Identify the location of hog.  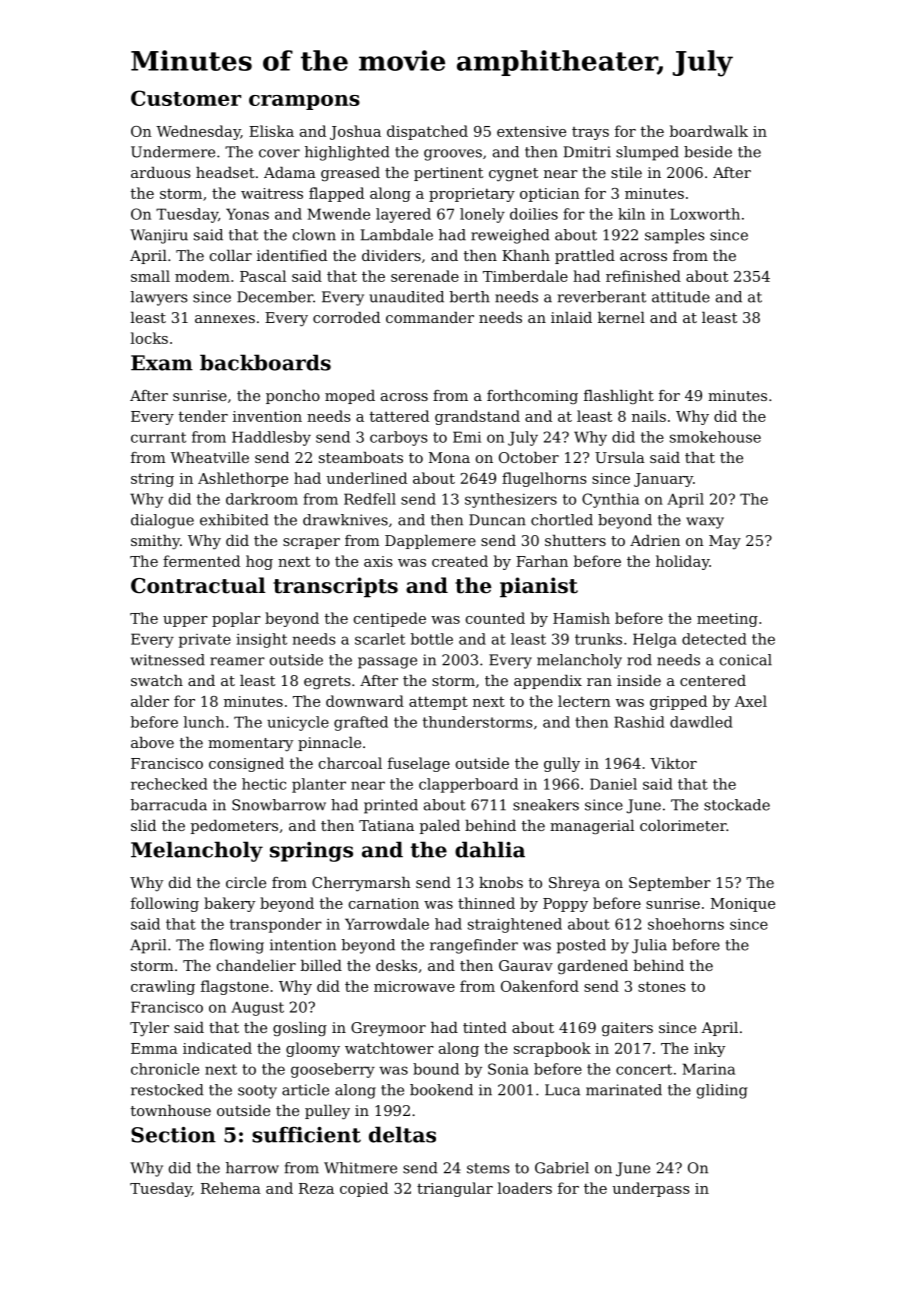
(259, 562).
